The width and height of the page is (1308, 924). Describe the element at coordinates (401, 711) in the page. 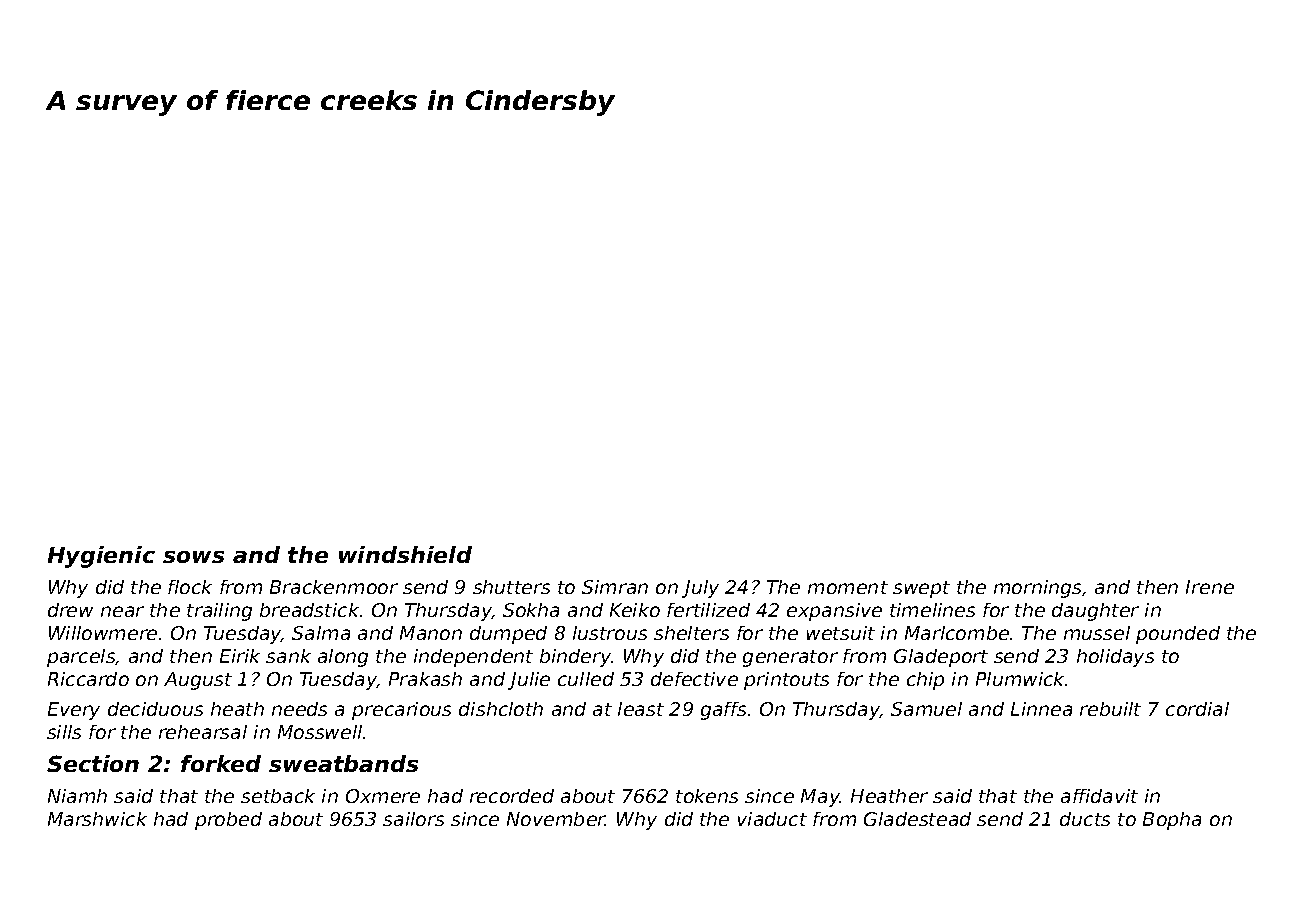

I see `precarious` at that location.
